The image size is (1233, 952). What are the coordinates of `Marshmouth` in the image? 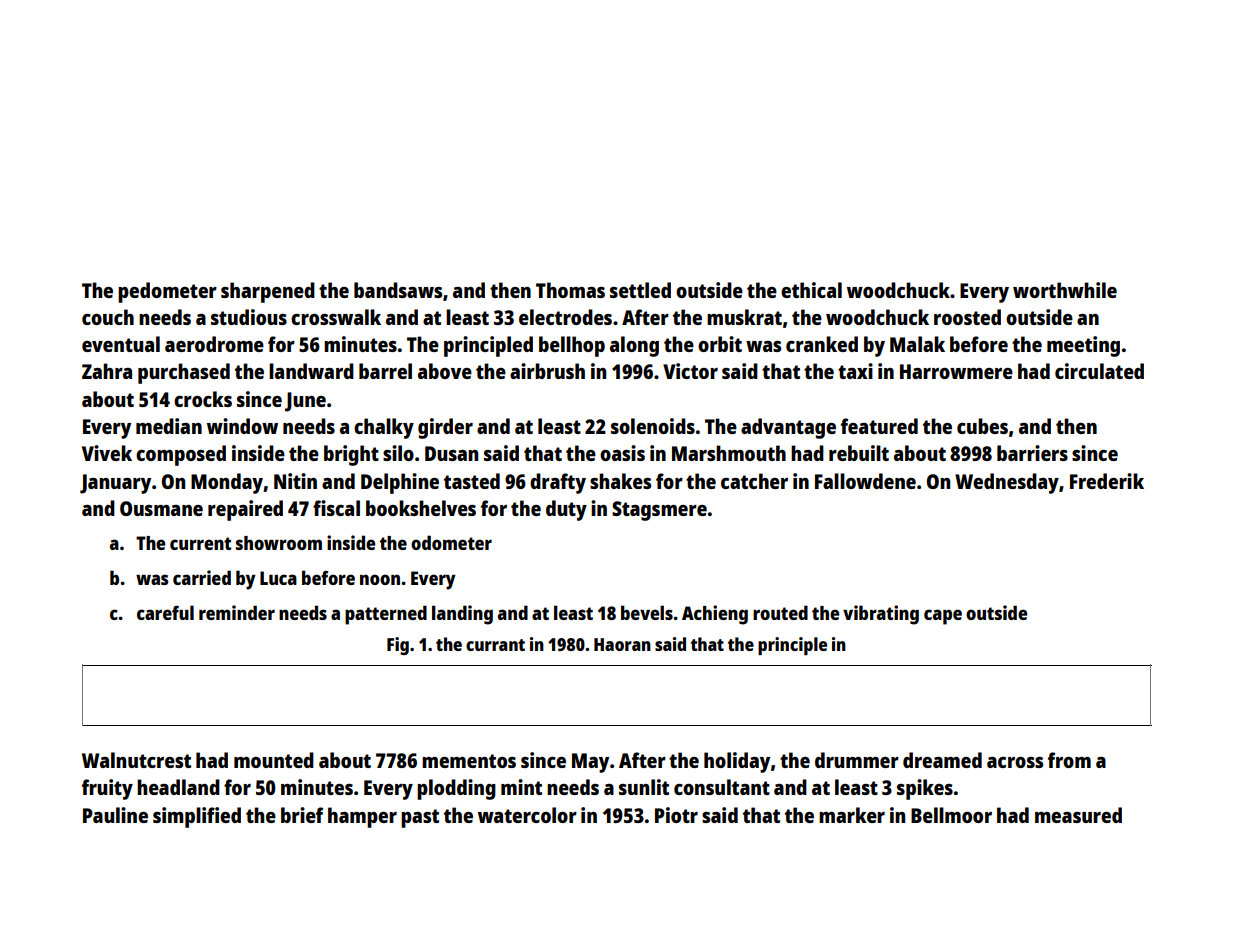 It's located at (729, 453).
